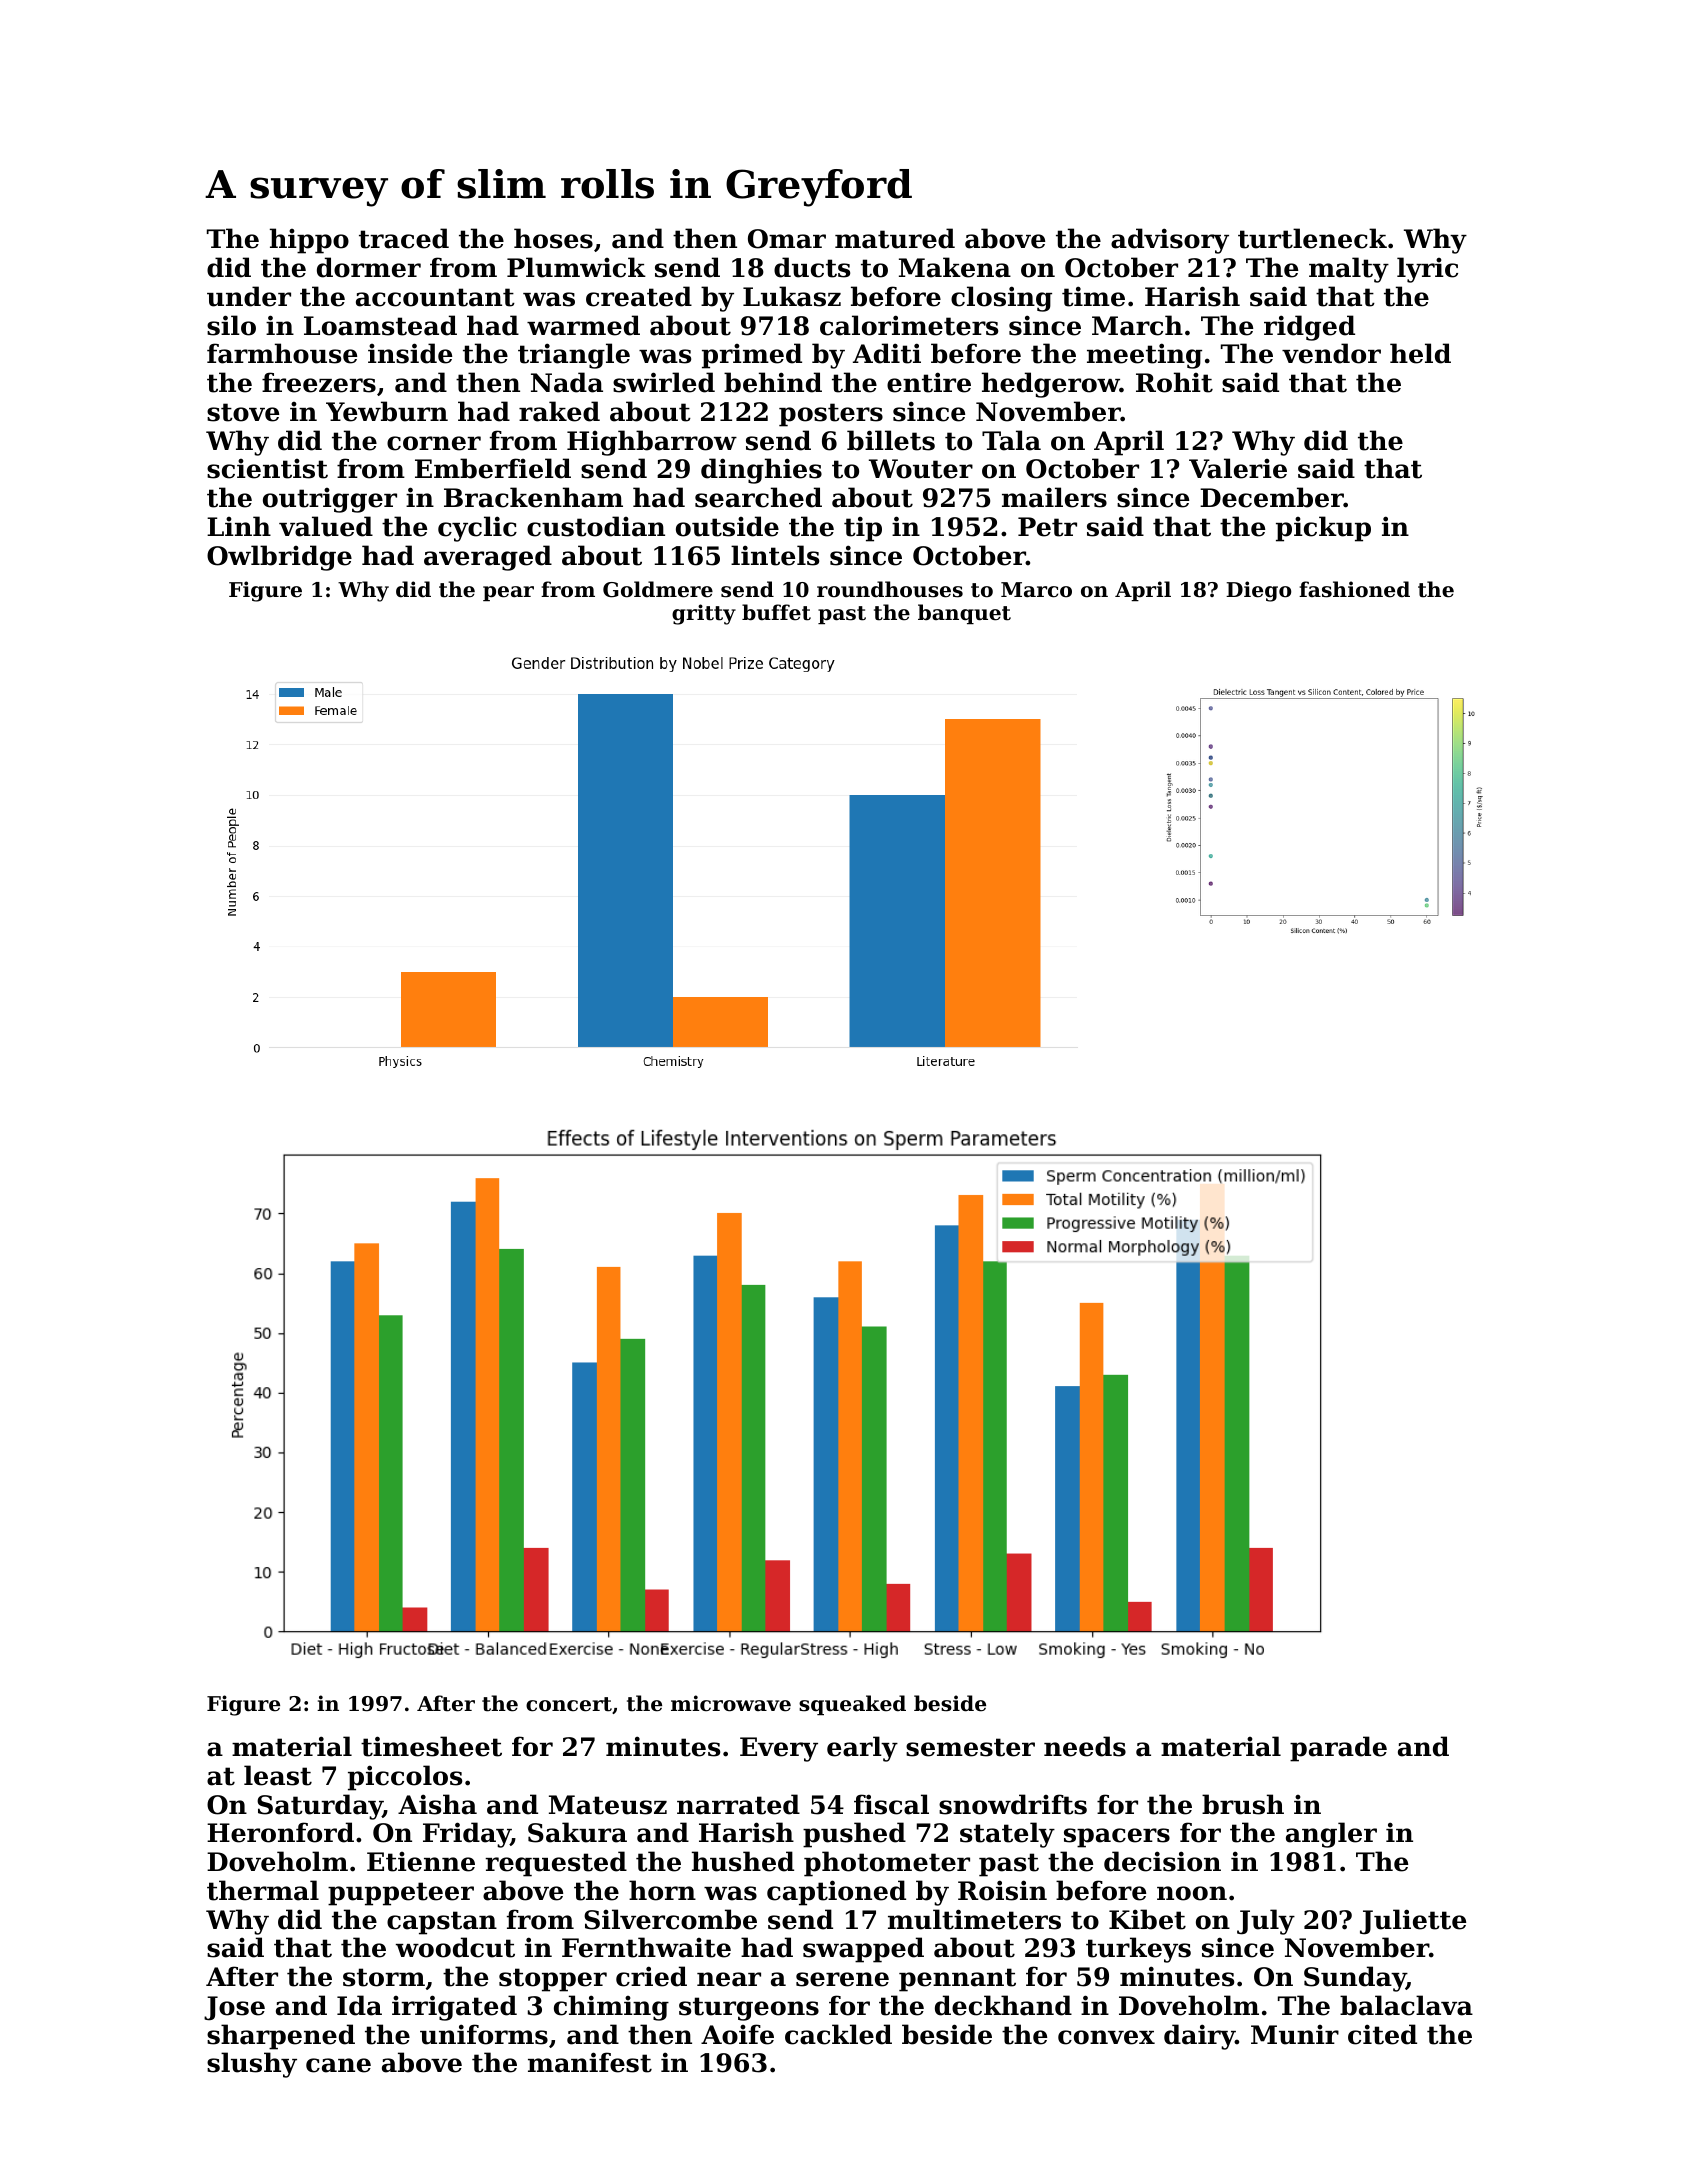 The width and height of the image is (1683, 2178). What do you see at coordinates (1427, 270) in the image?
I see `lyric` at bounding box center [1427, 270].
